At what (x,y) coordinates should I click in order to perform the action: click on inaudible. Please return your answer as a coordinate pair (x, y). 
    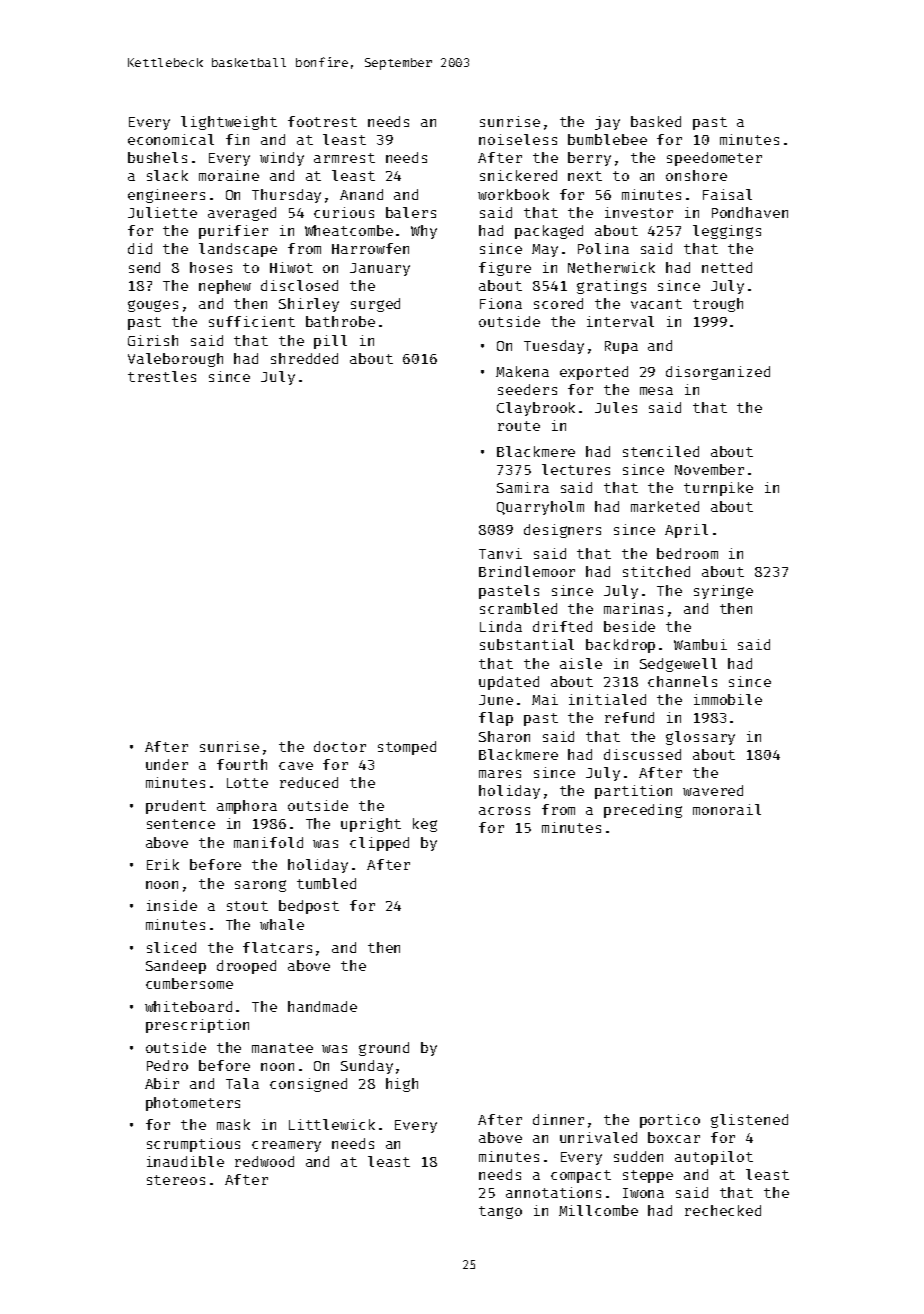
    Looking at the image, I should click on (185, 1161).
